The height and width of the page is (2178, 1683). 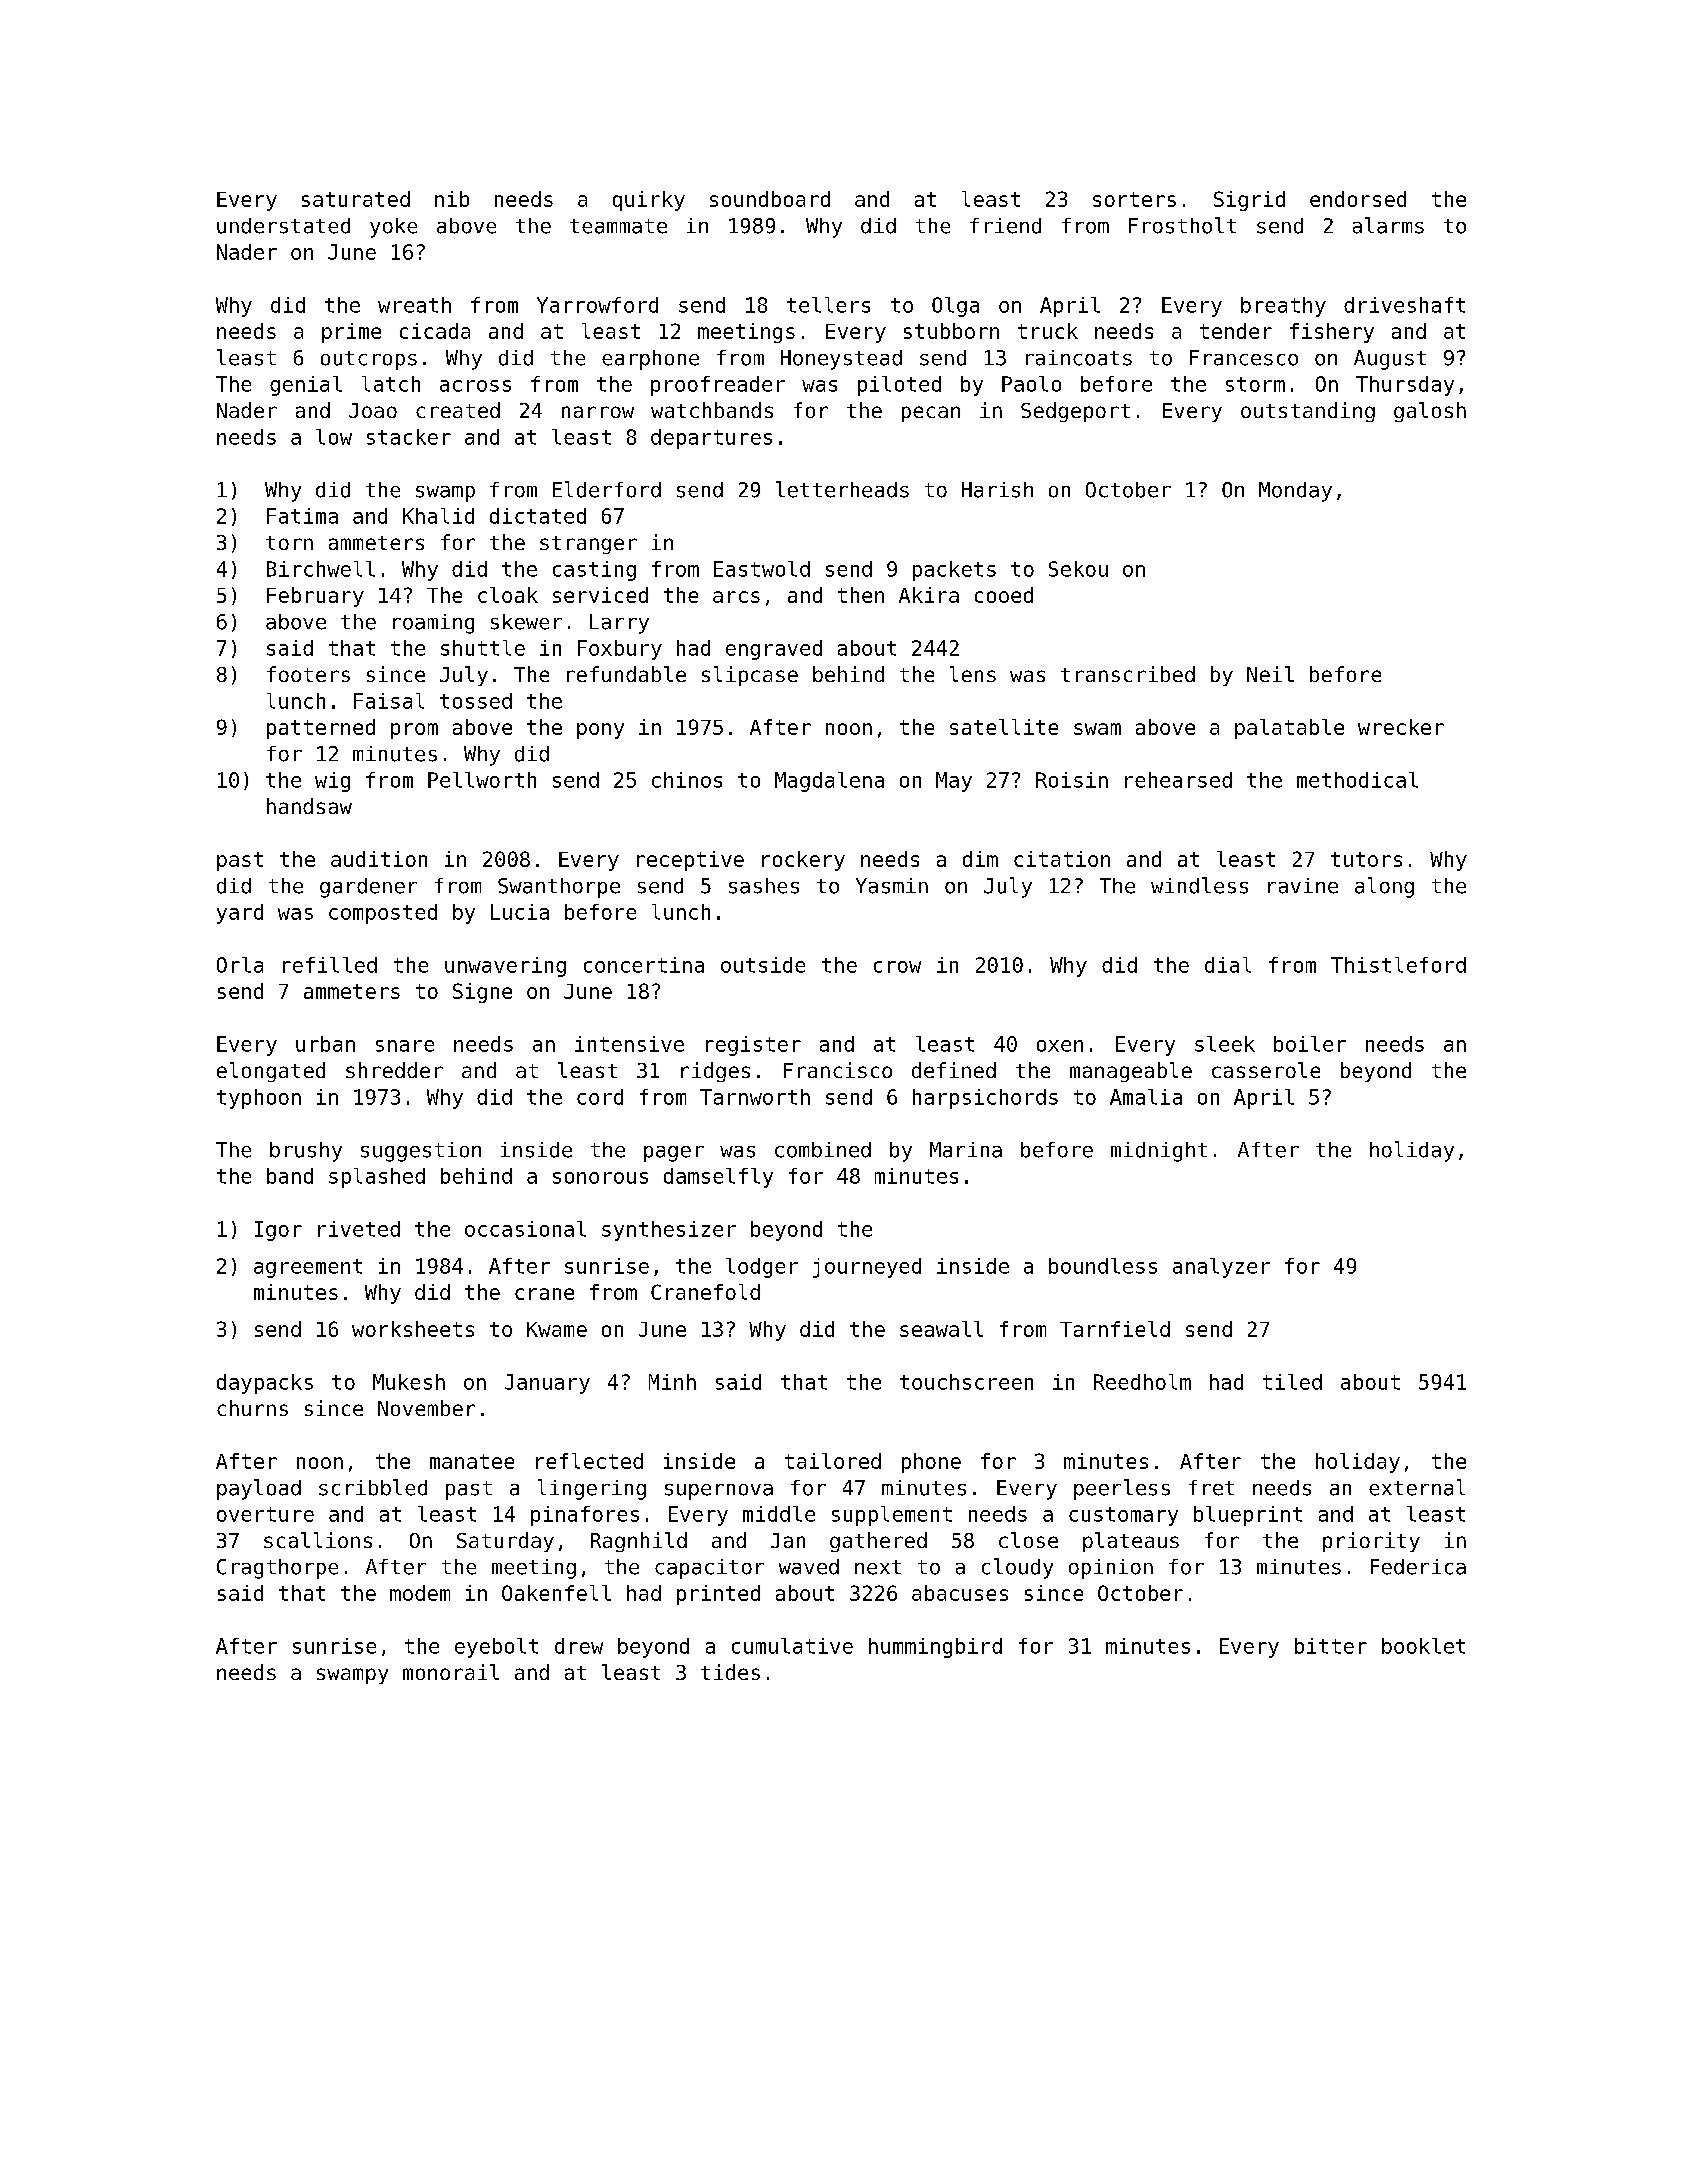 What do you see at coordinates (315, 597) in the page?
I see `February` at bounding box center [315, 597].
